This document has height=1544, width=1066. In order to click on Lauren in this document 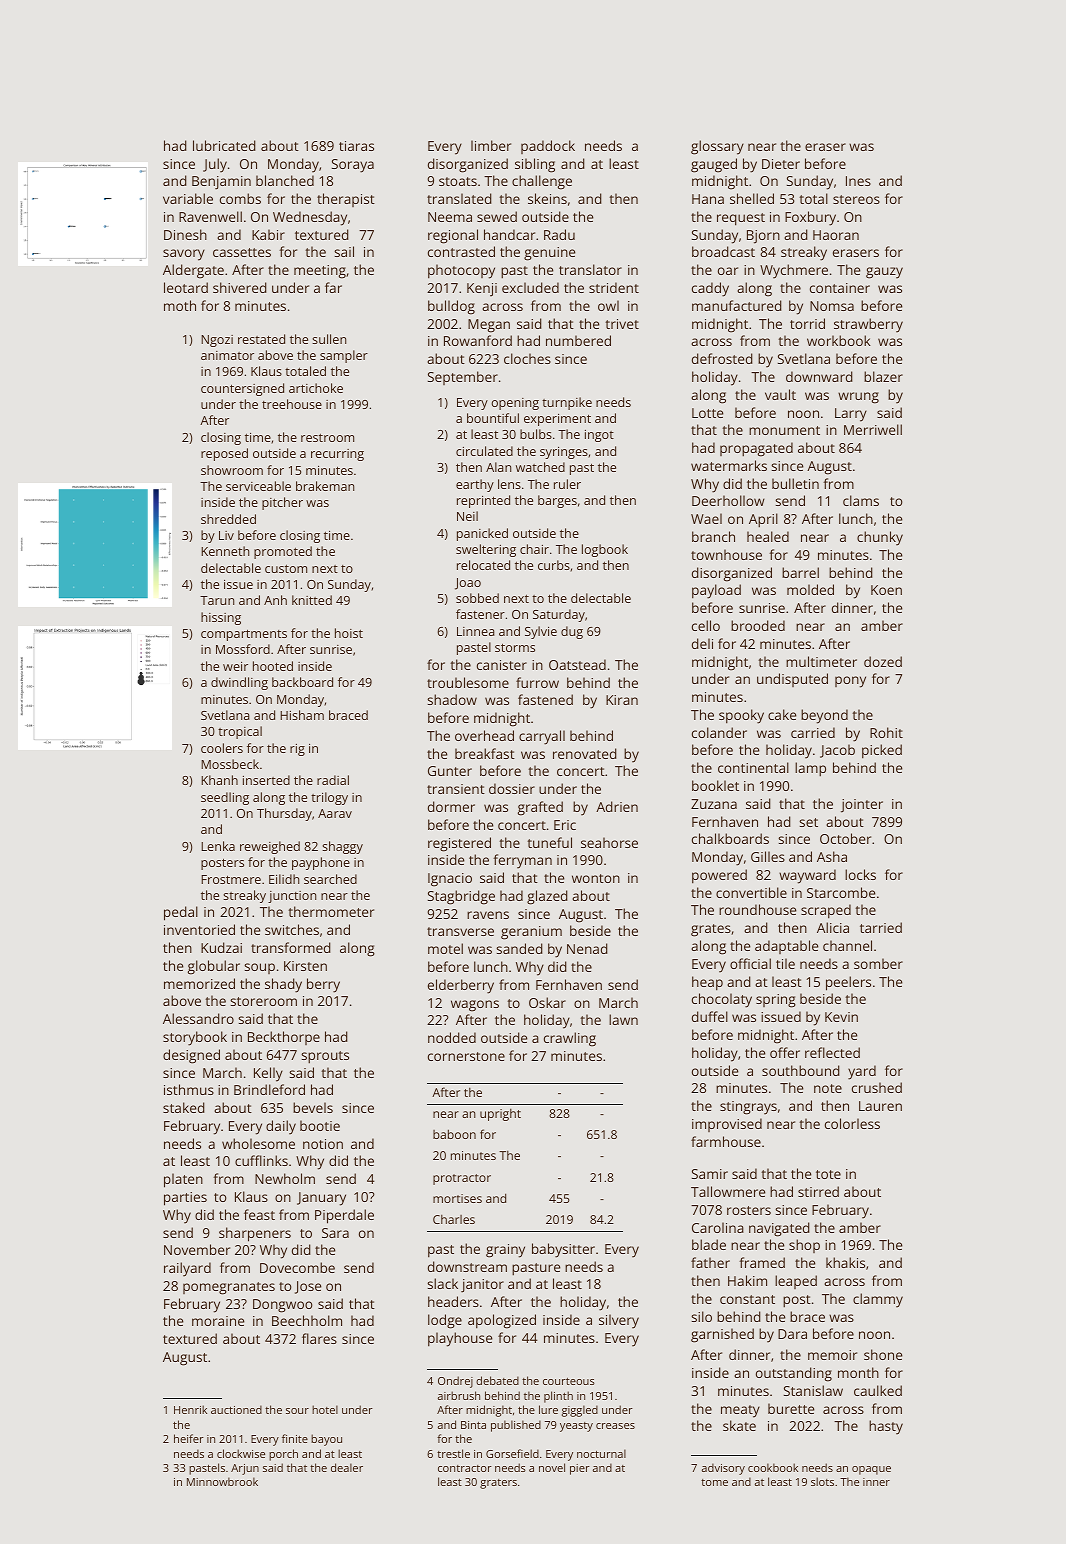, I will do `click(880, 1106)`.
